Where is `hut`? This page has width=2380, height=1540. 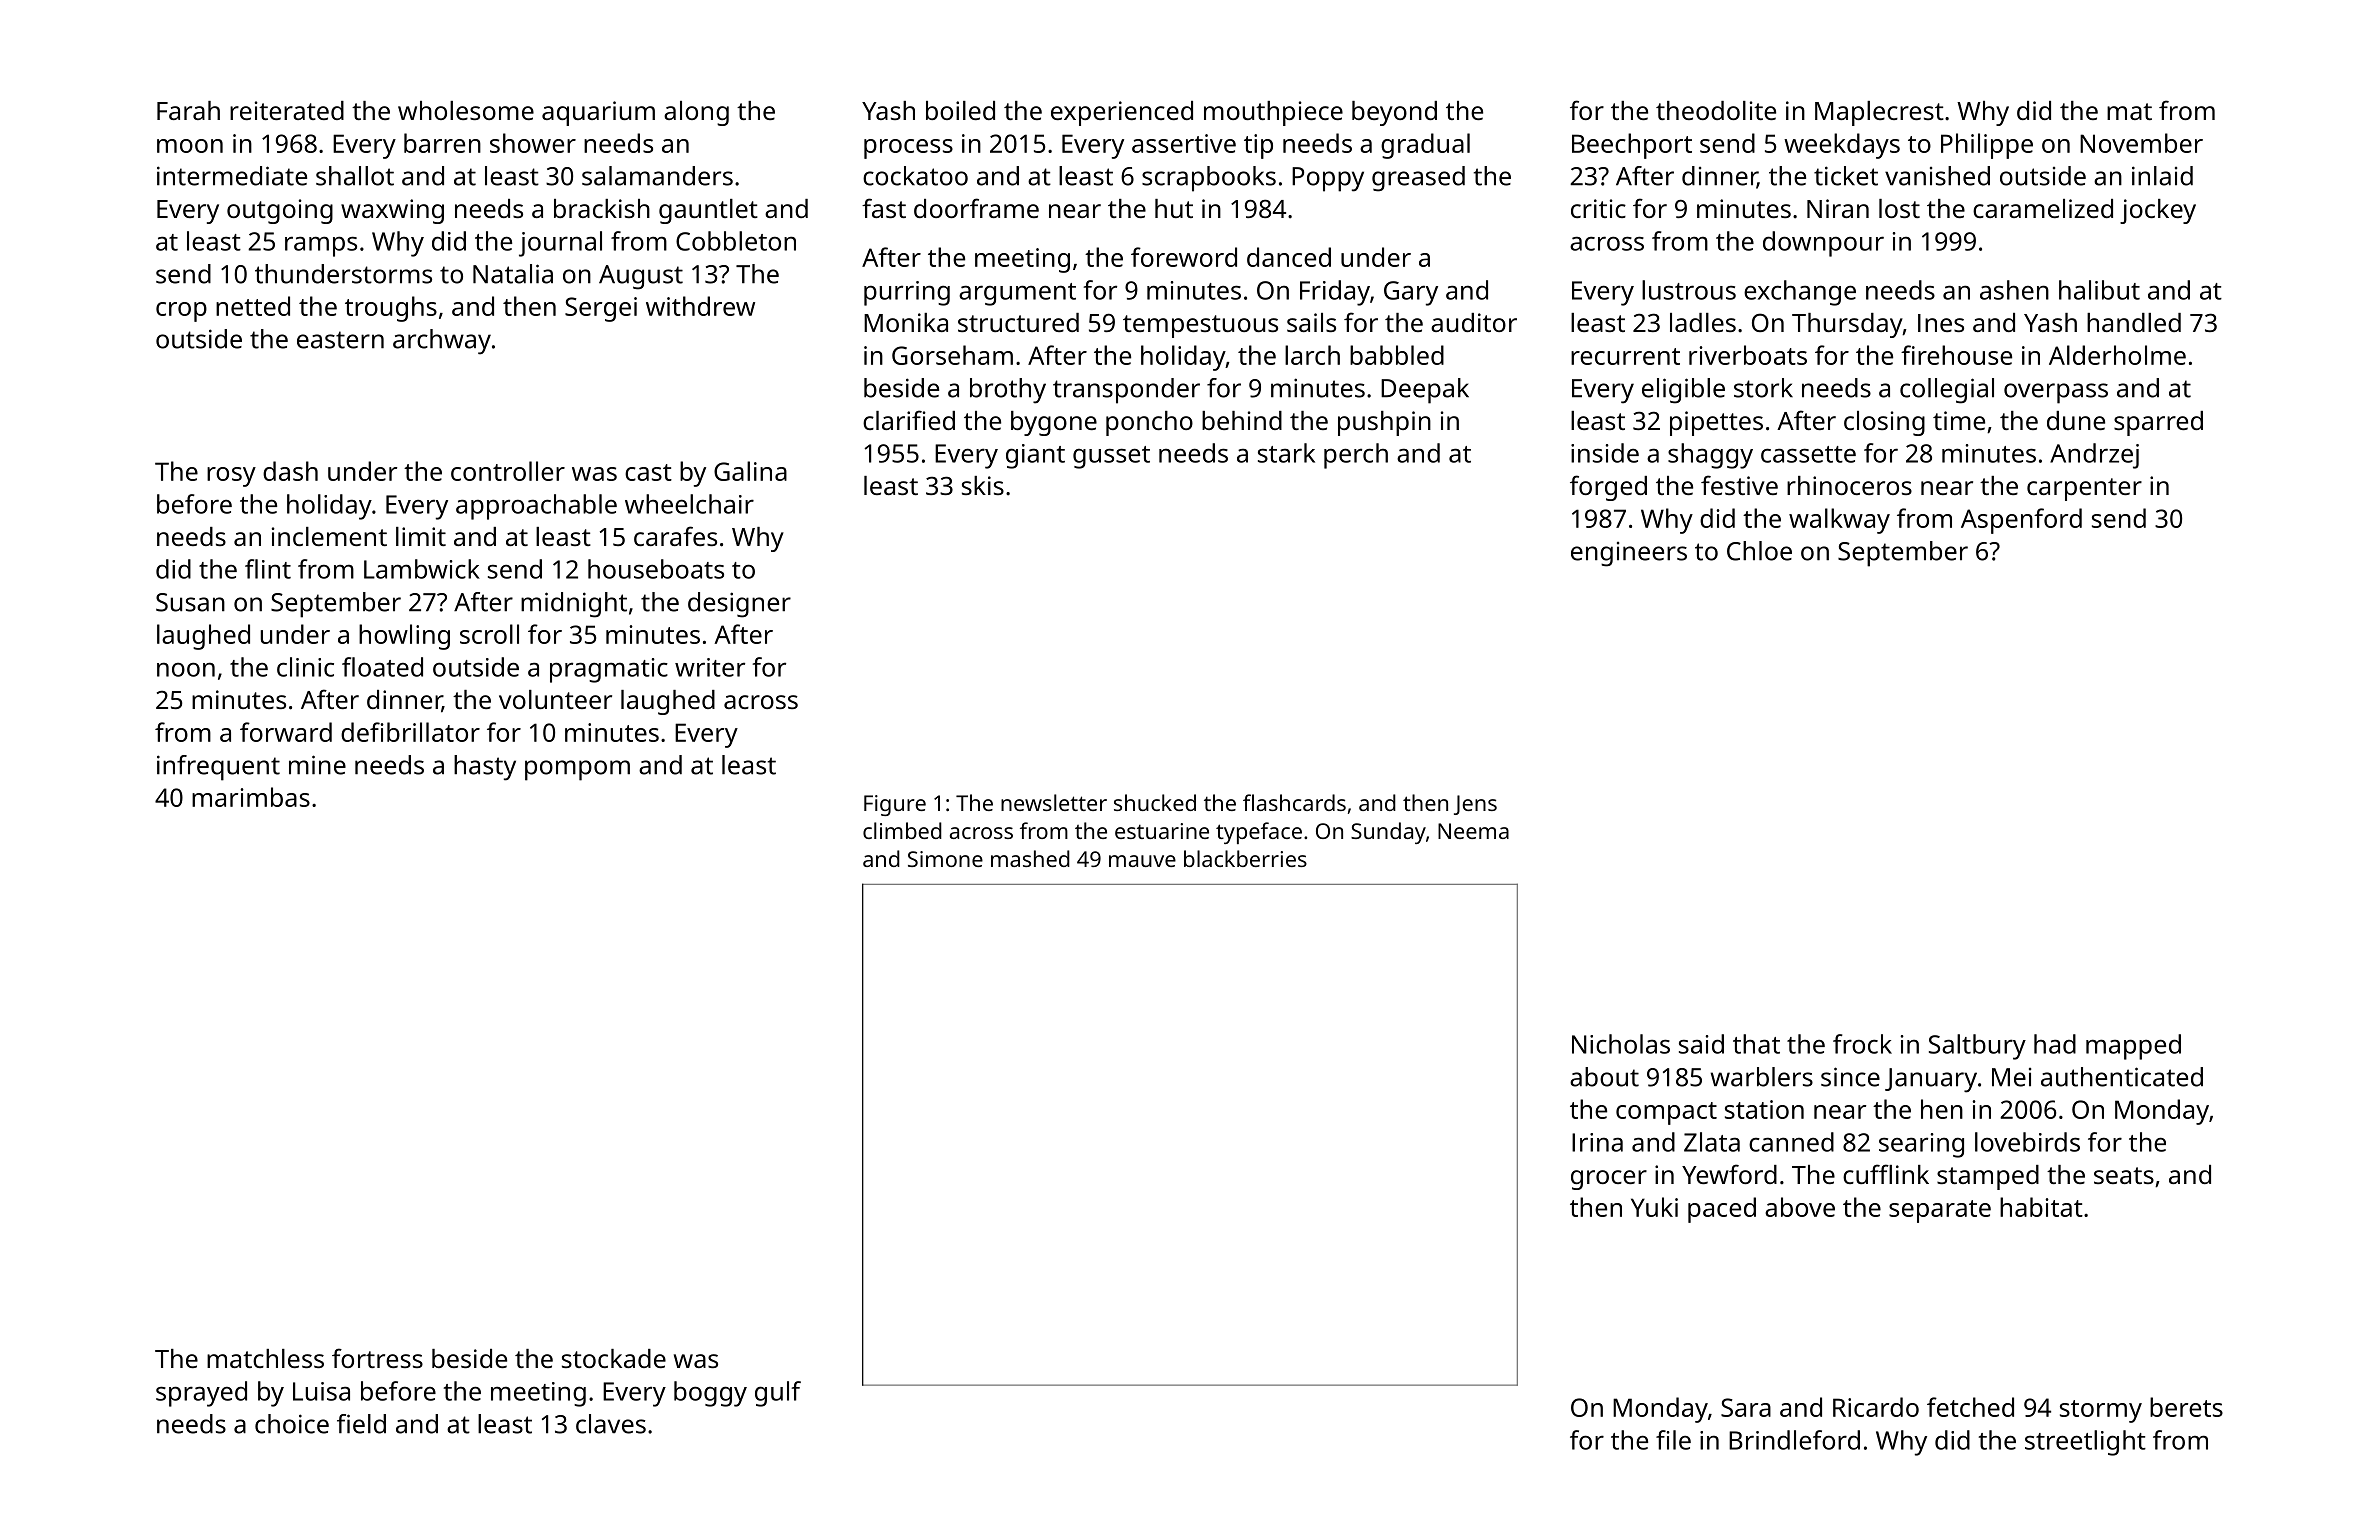 hut is located at coordinates (1174, 208).
